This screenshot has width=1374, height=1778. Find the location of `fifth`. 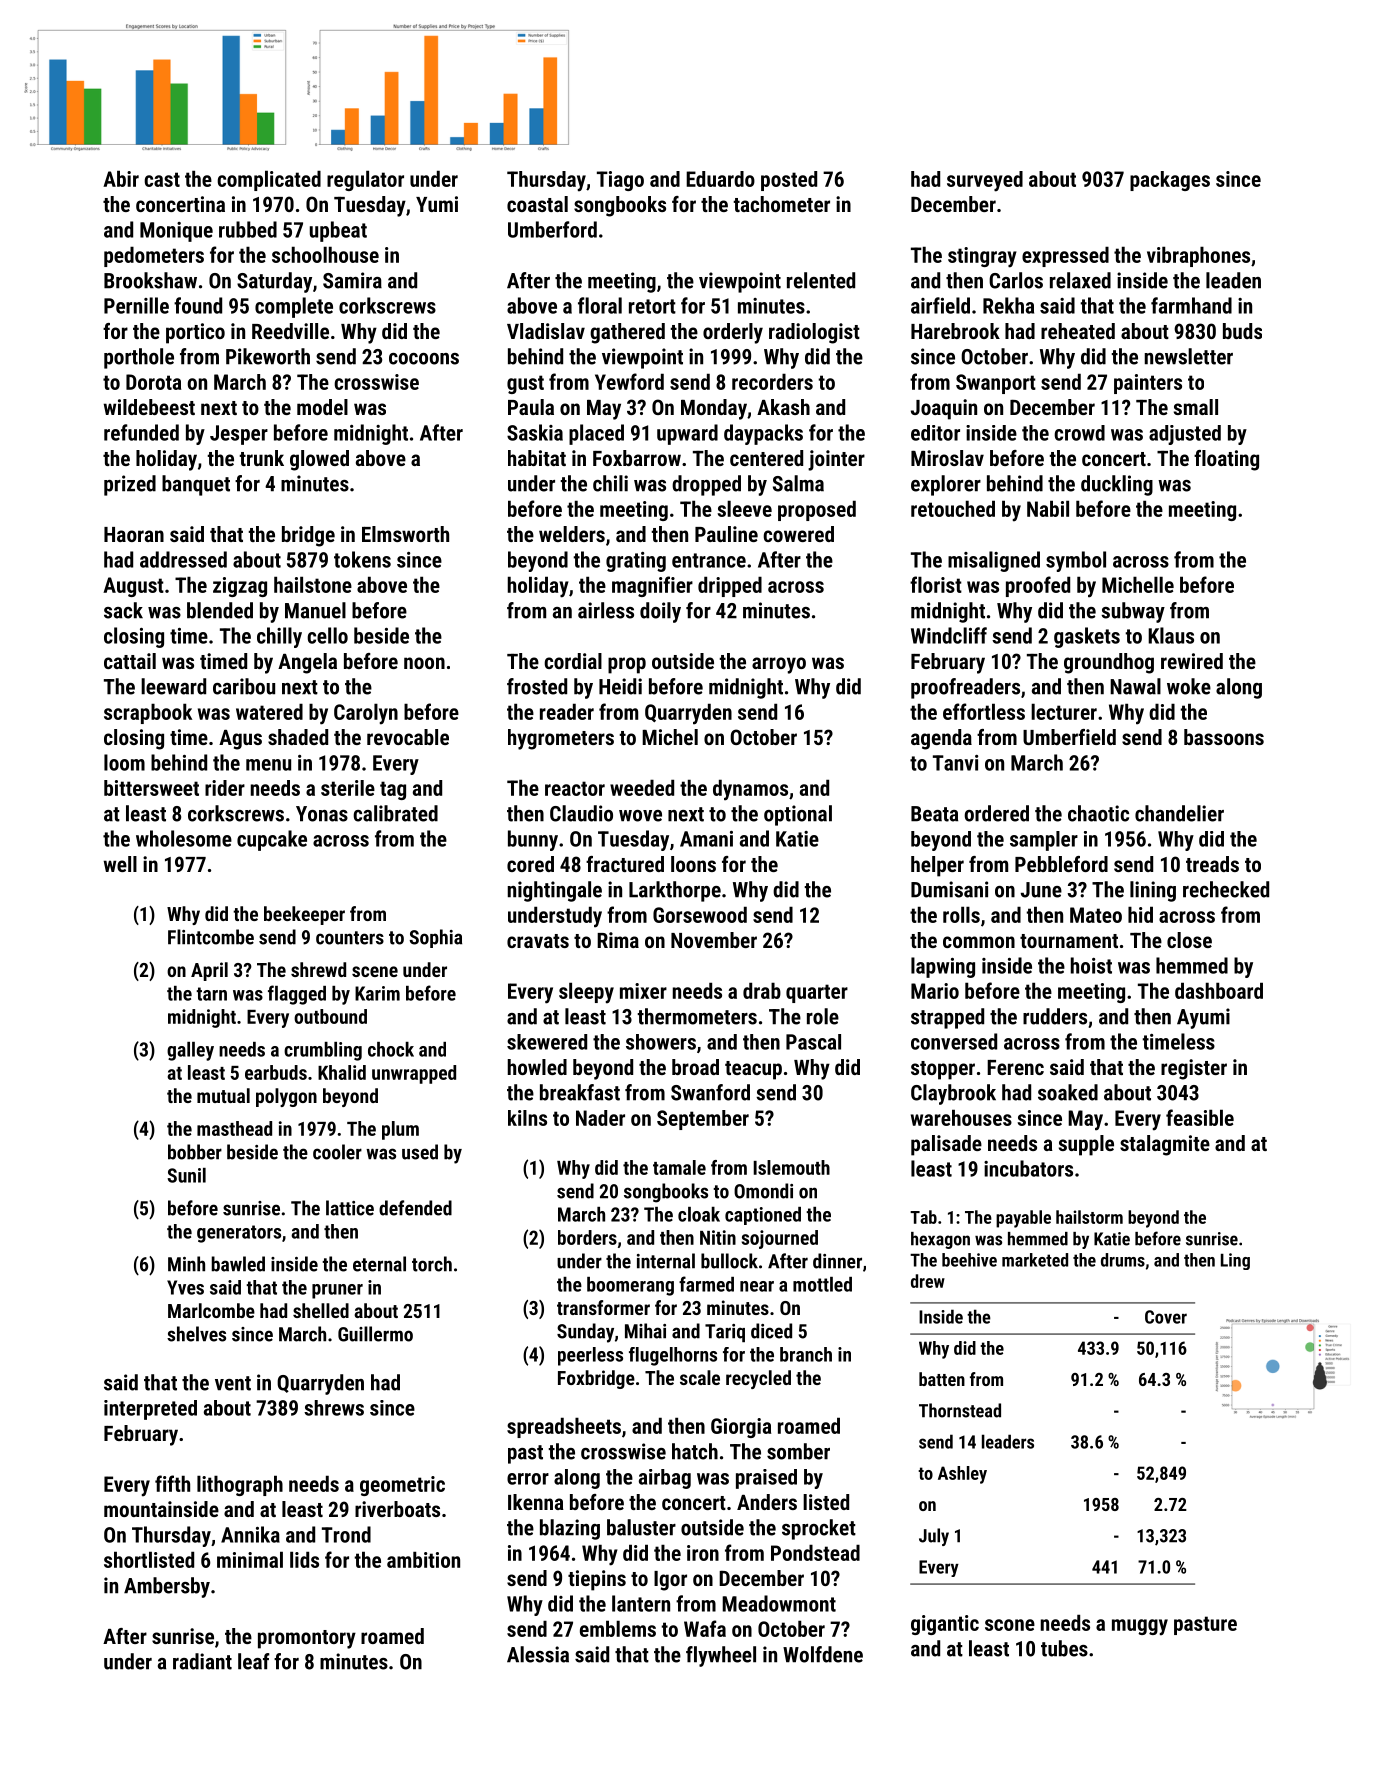

fifth is located at coordinates (172, 1483).
